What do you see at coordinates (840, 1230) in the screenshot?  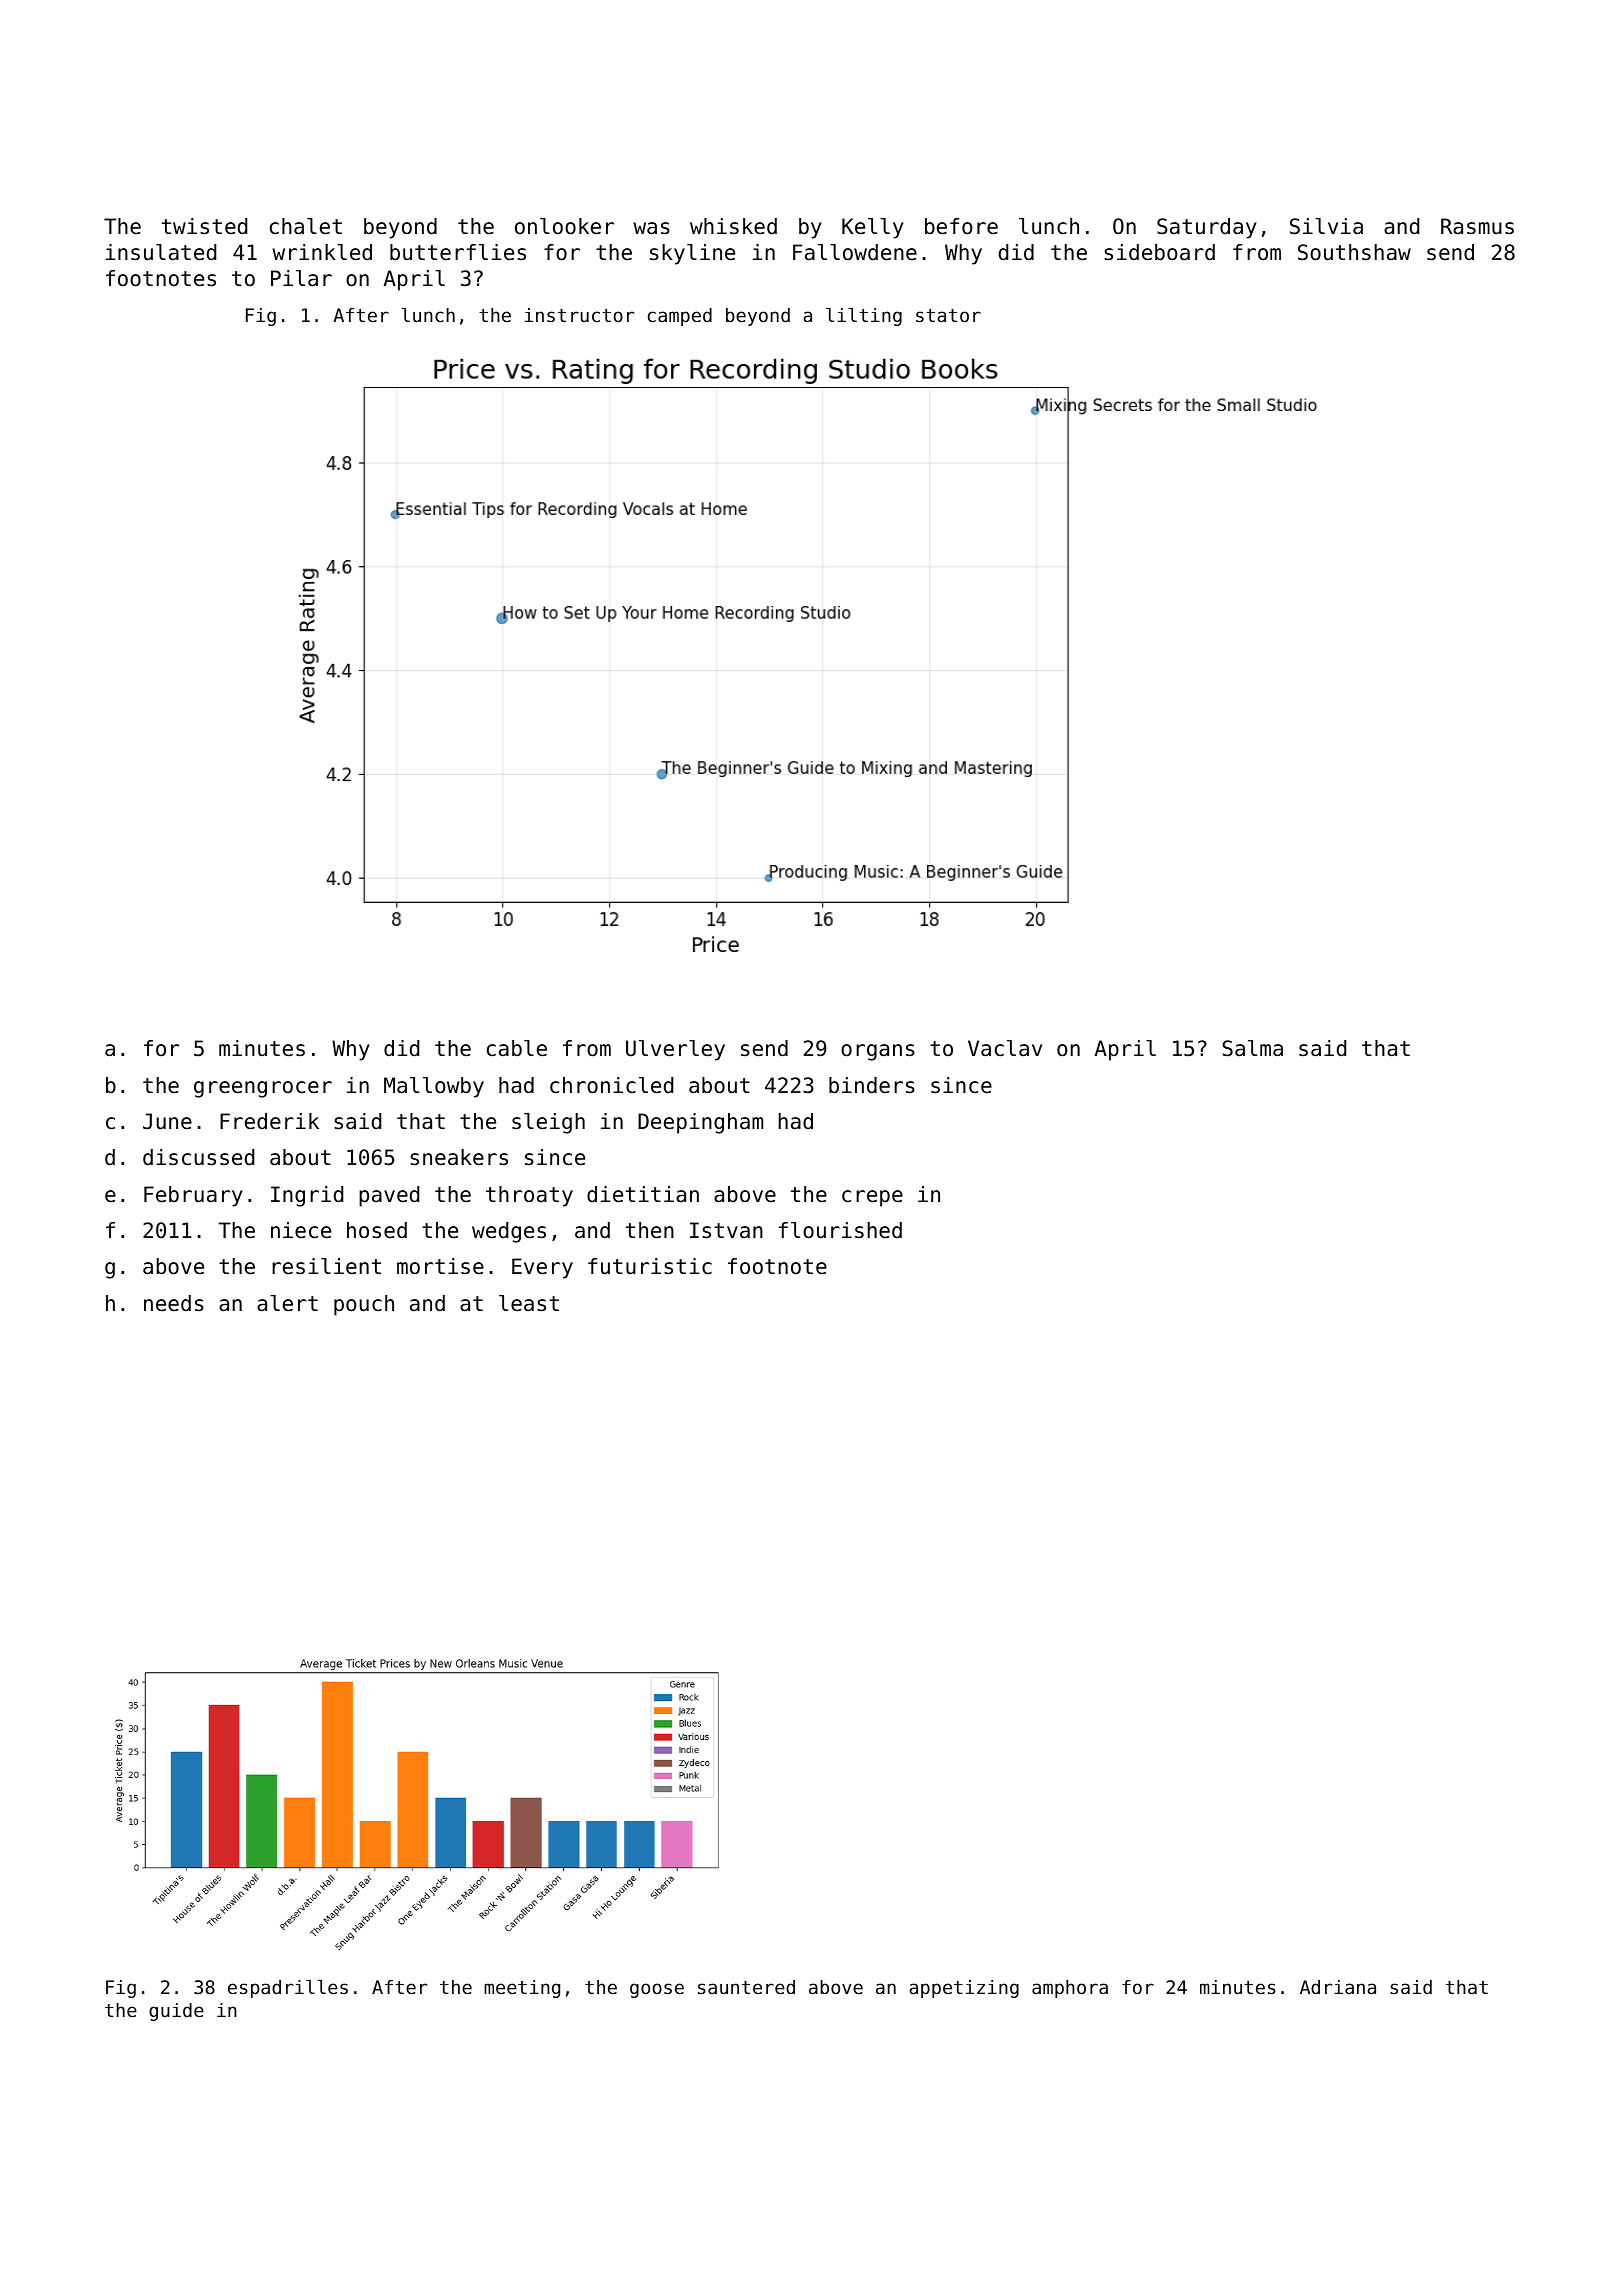 I see `flourished` at bounding box center [840, 1230].
